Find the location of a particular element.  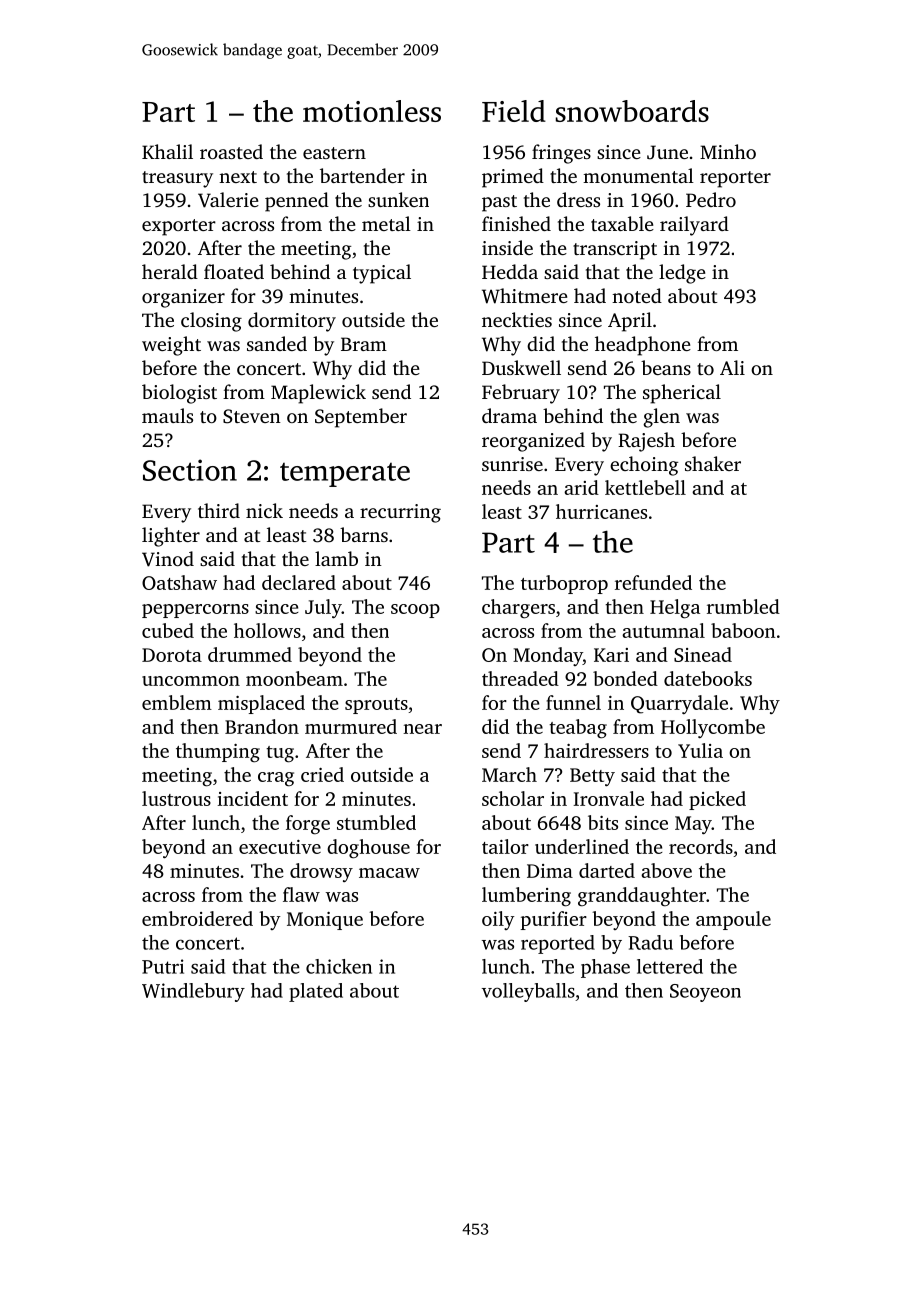

railyard is located at coordinates (694, 226).
